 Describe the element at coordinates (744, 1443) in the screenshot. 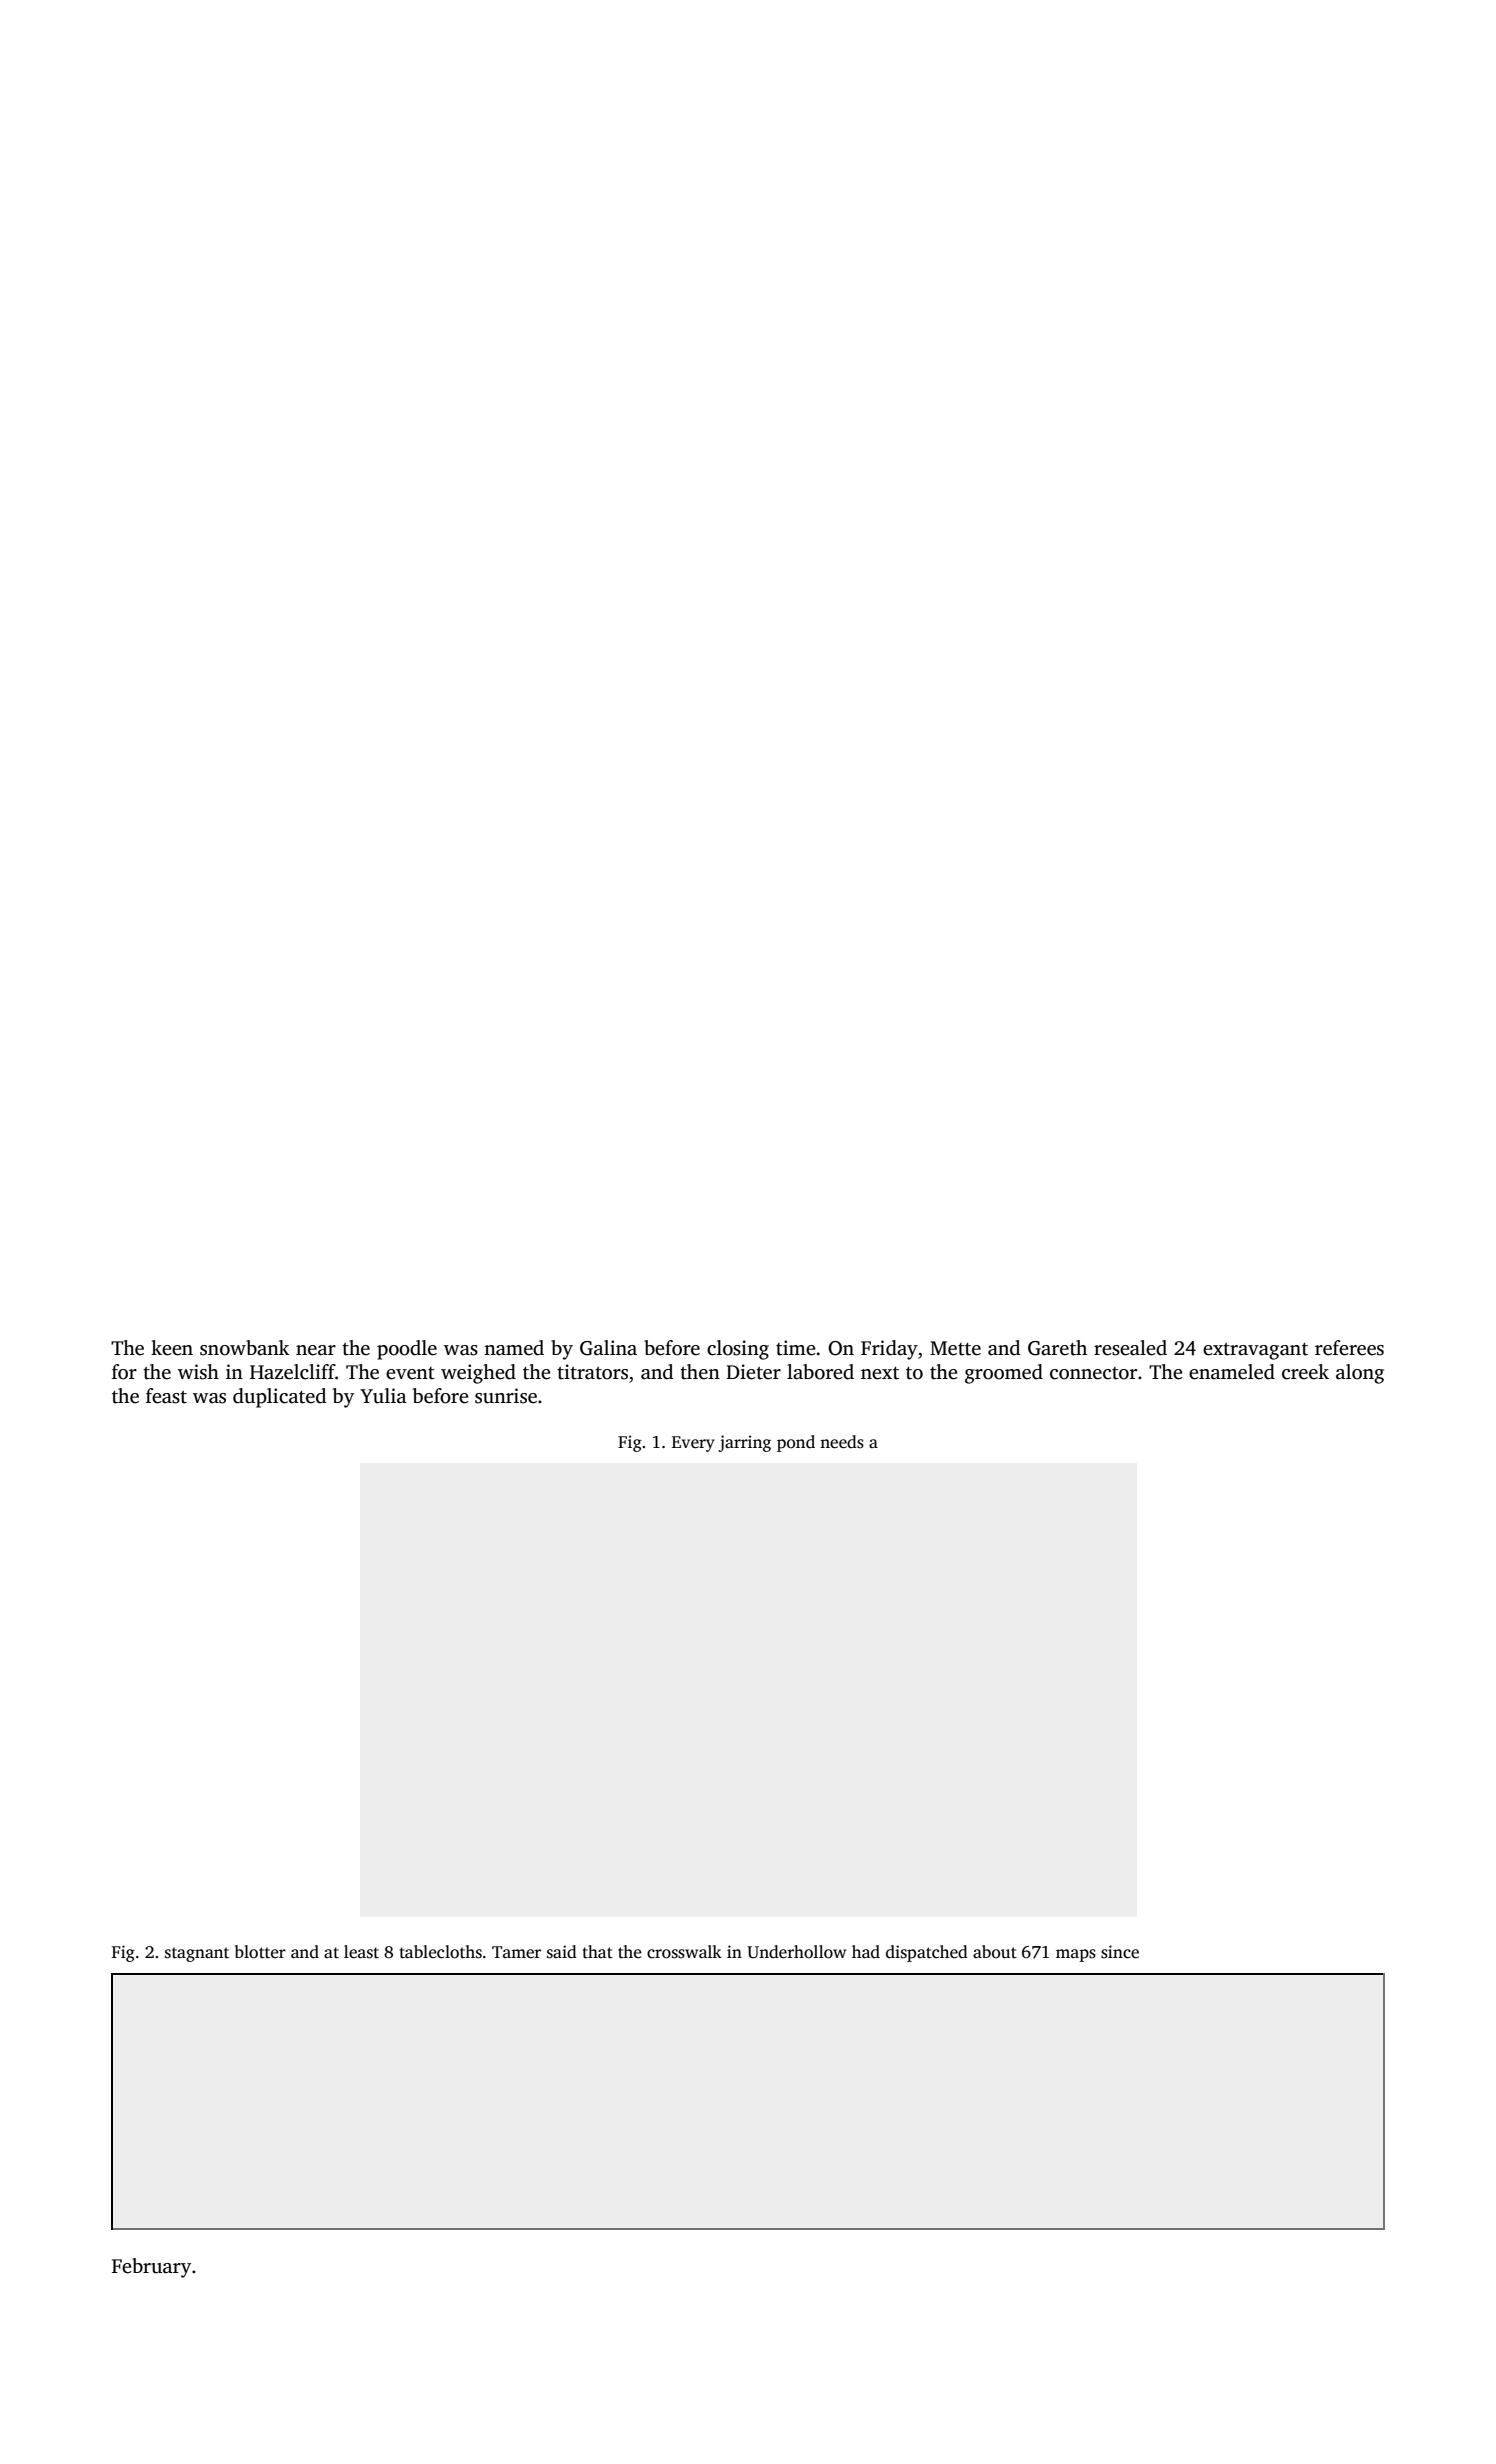

I see `jarring` at that location.
